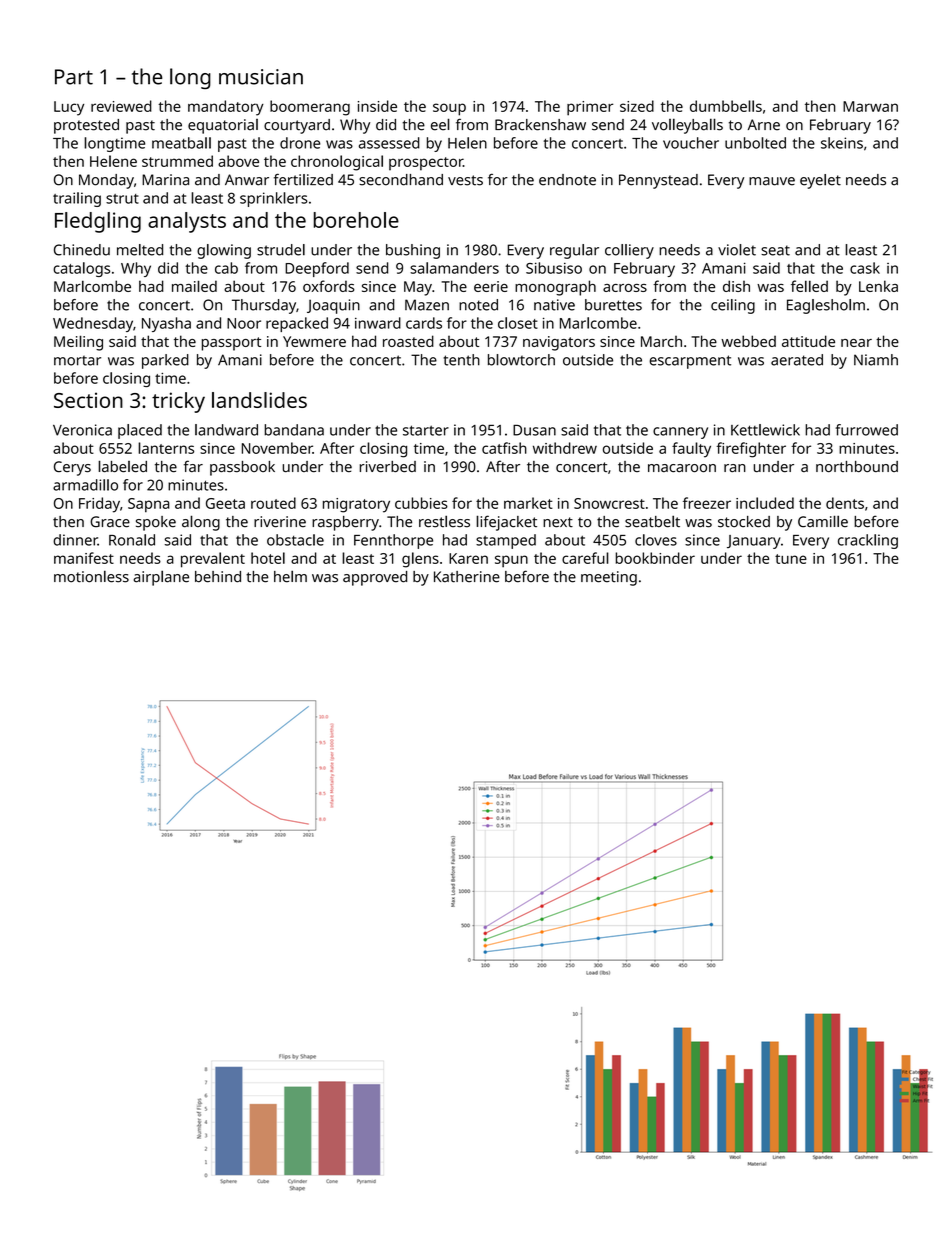  I want to click on passport, so click(231, 344).
